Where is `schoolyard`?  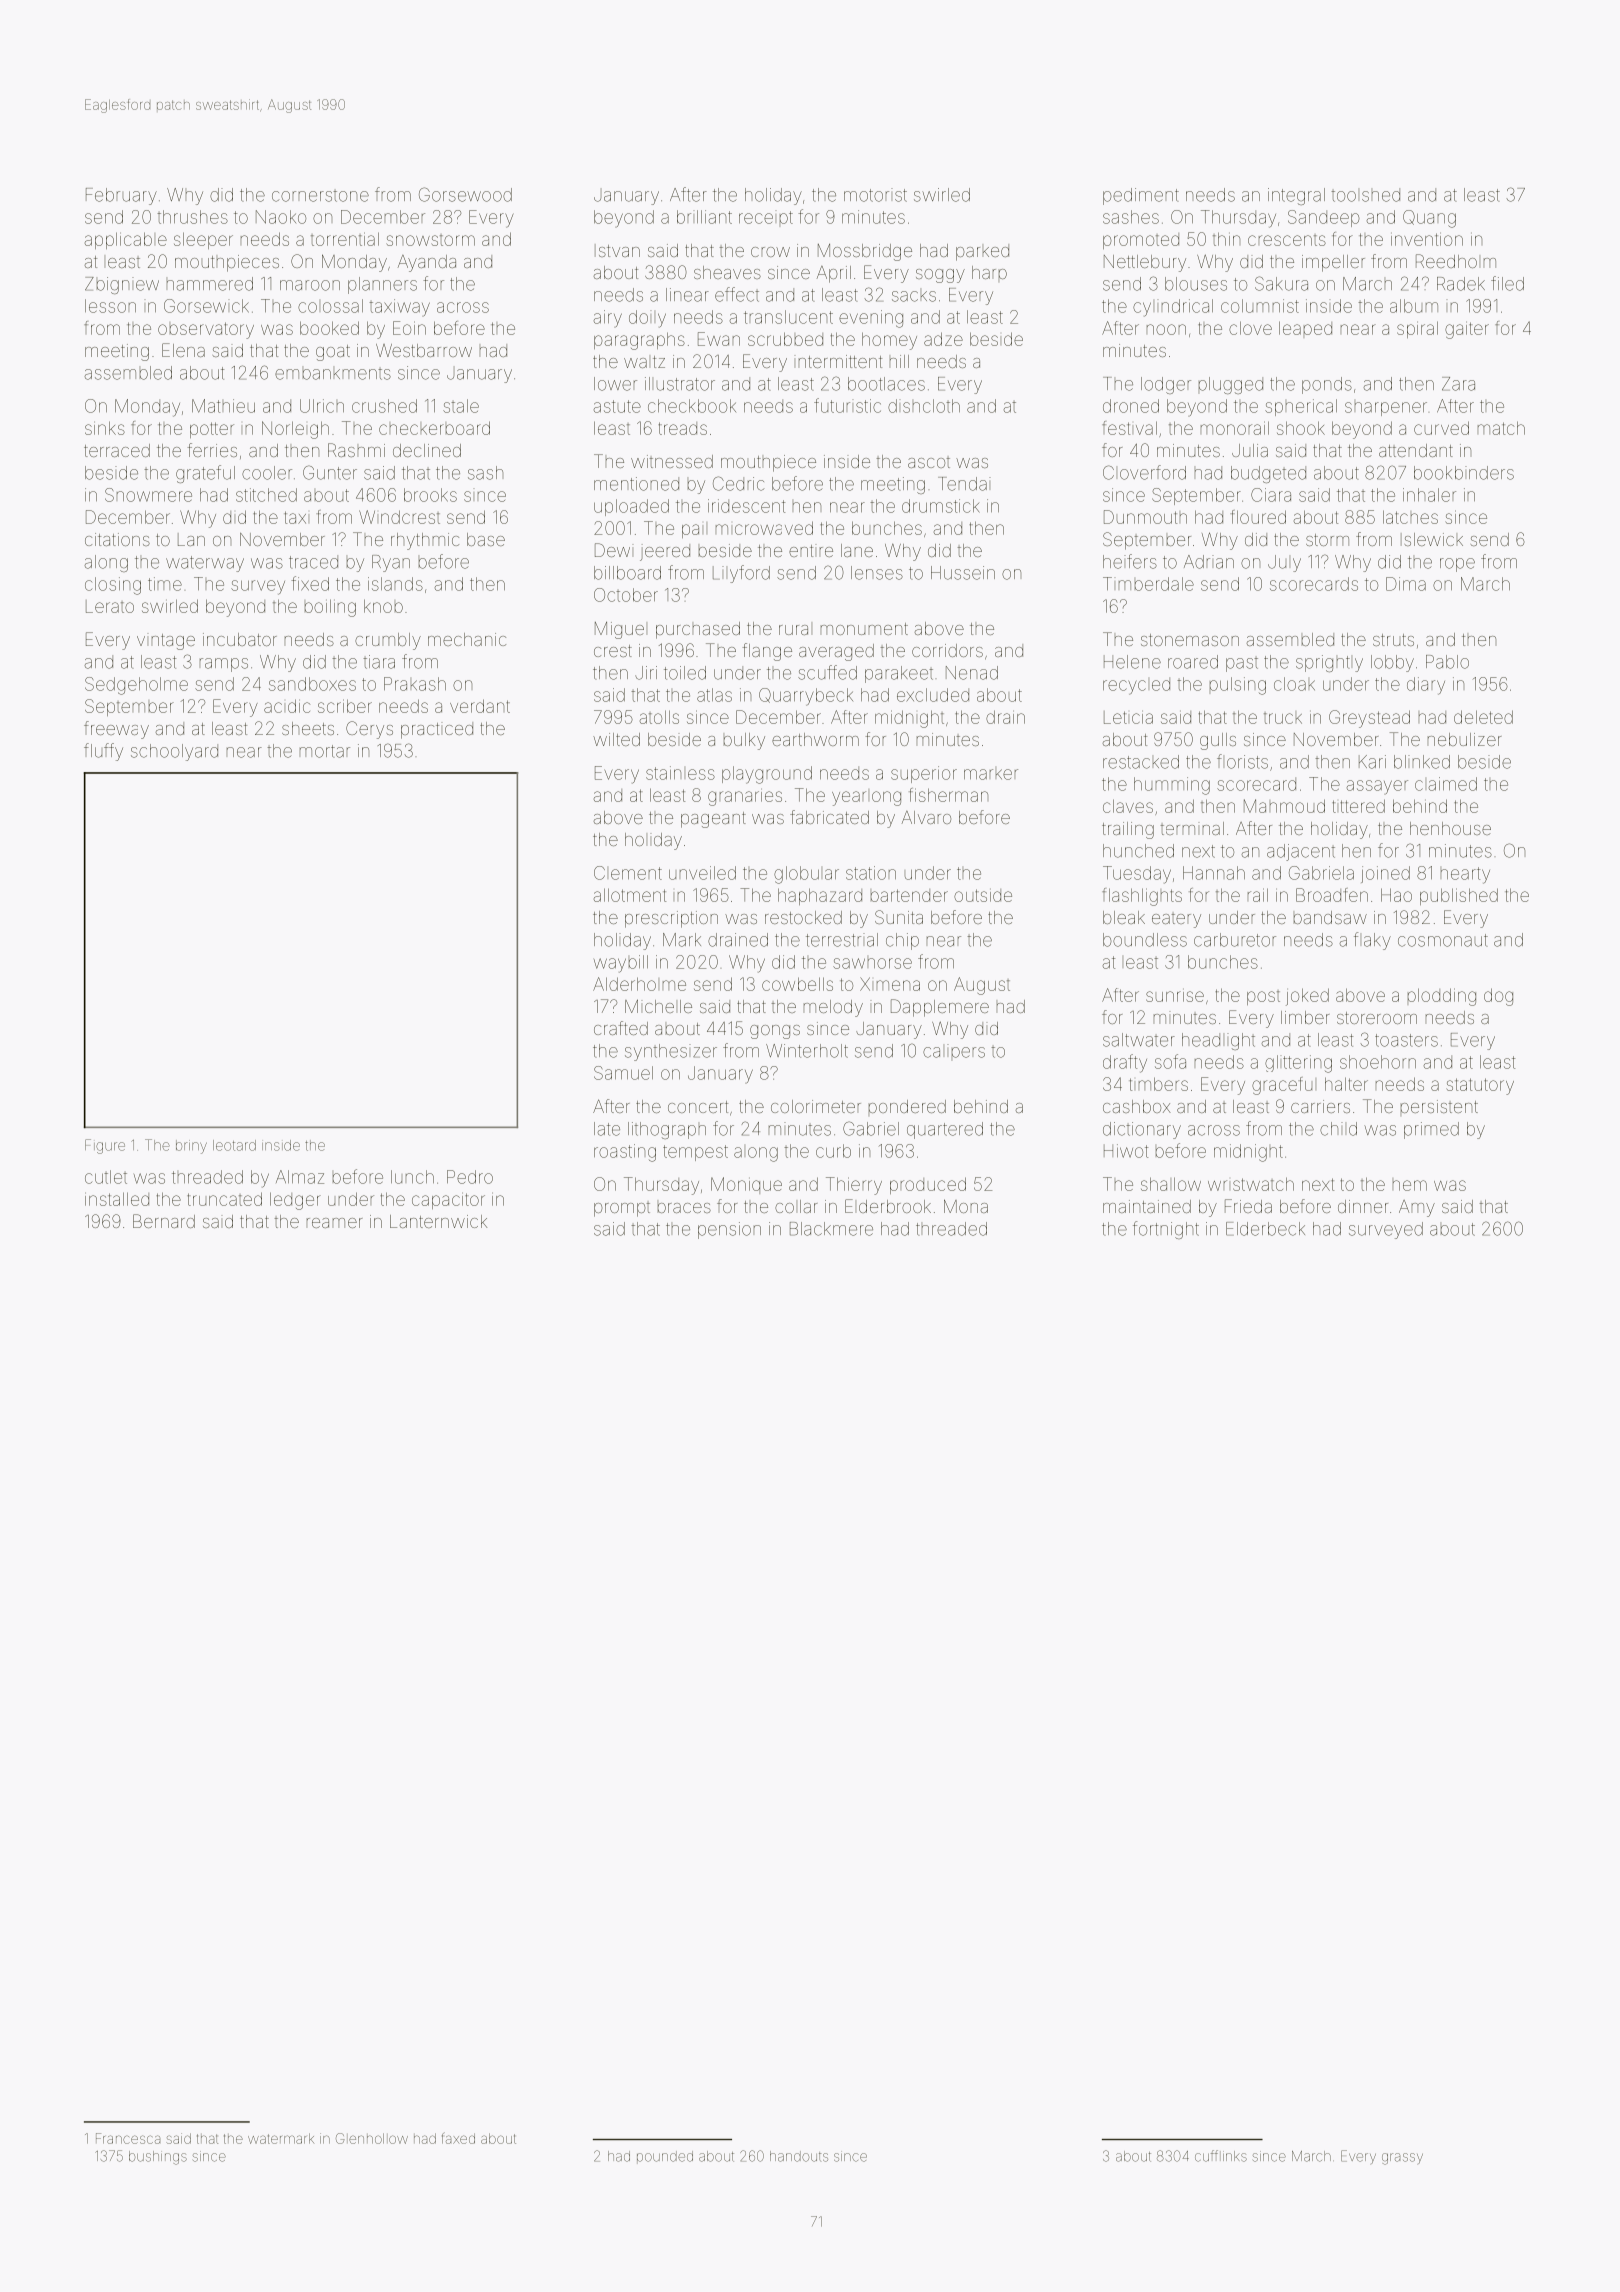 schoolyard is located at coordinates (174, 752).
